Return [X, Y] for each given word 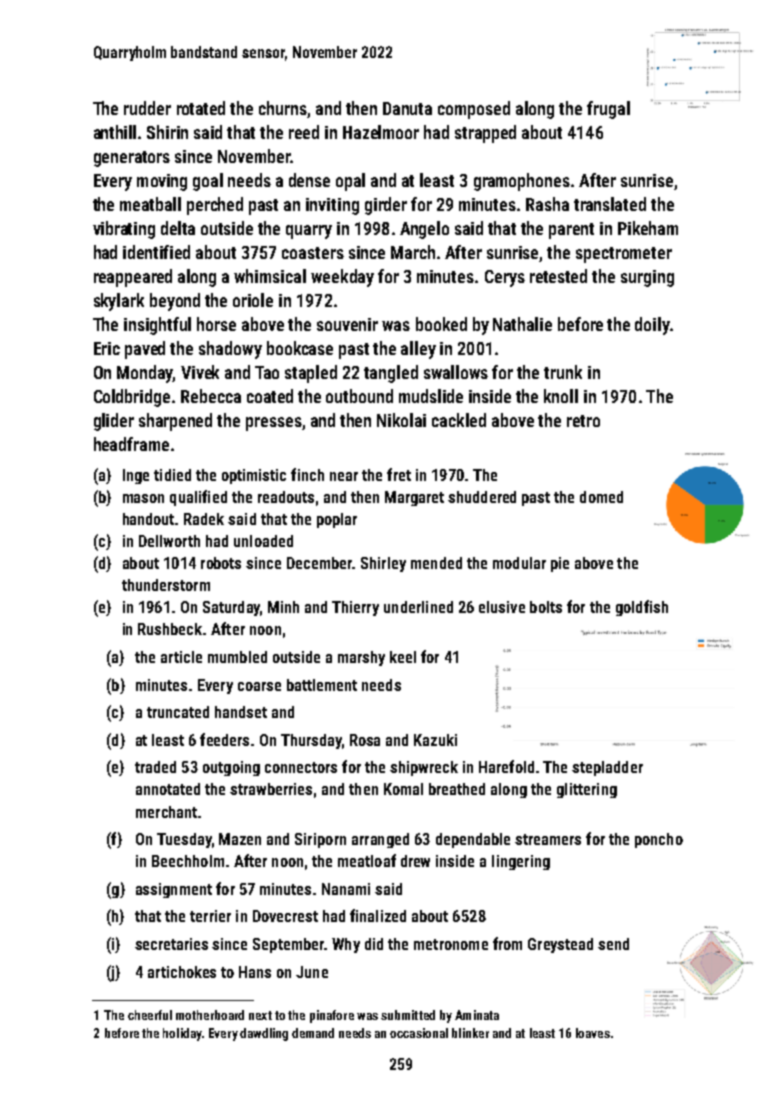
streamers [548, 839]
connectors [301, 767]
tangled [391, 374]
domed [601, 497]
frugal [608, 110]
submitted [408, 1015]
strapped [485, 134]
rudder [147, 108]
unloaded [263, 541]
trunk [563, 372]
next [260, 1015]
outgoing [231, 768]
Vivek [200, 372]
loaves [593, 1033]
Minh [283, 607]
